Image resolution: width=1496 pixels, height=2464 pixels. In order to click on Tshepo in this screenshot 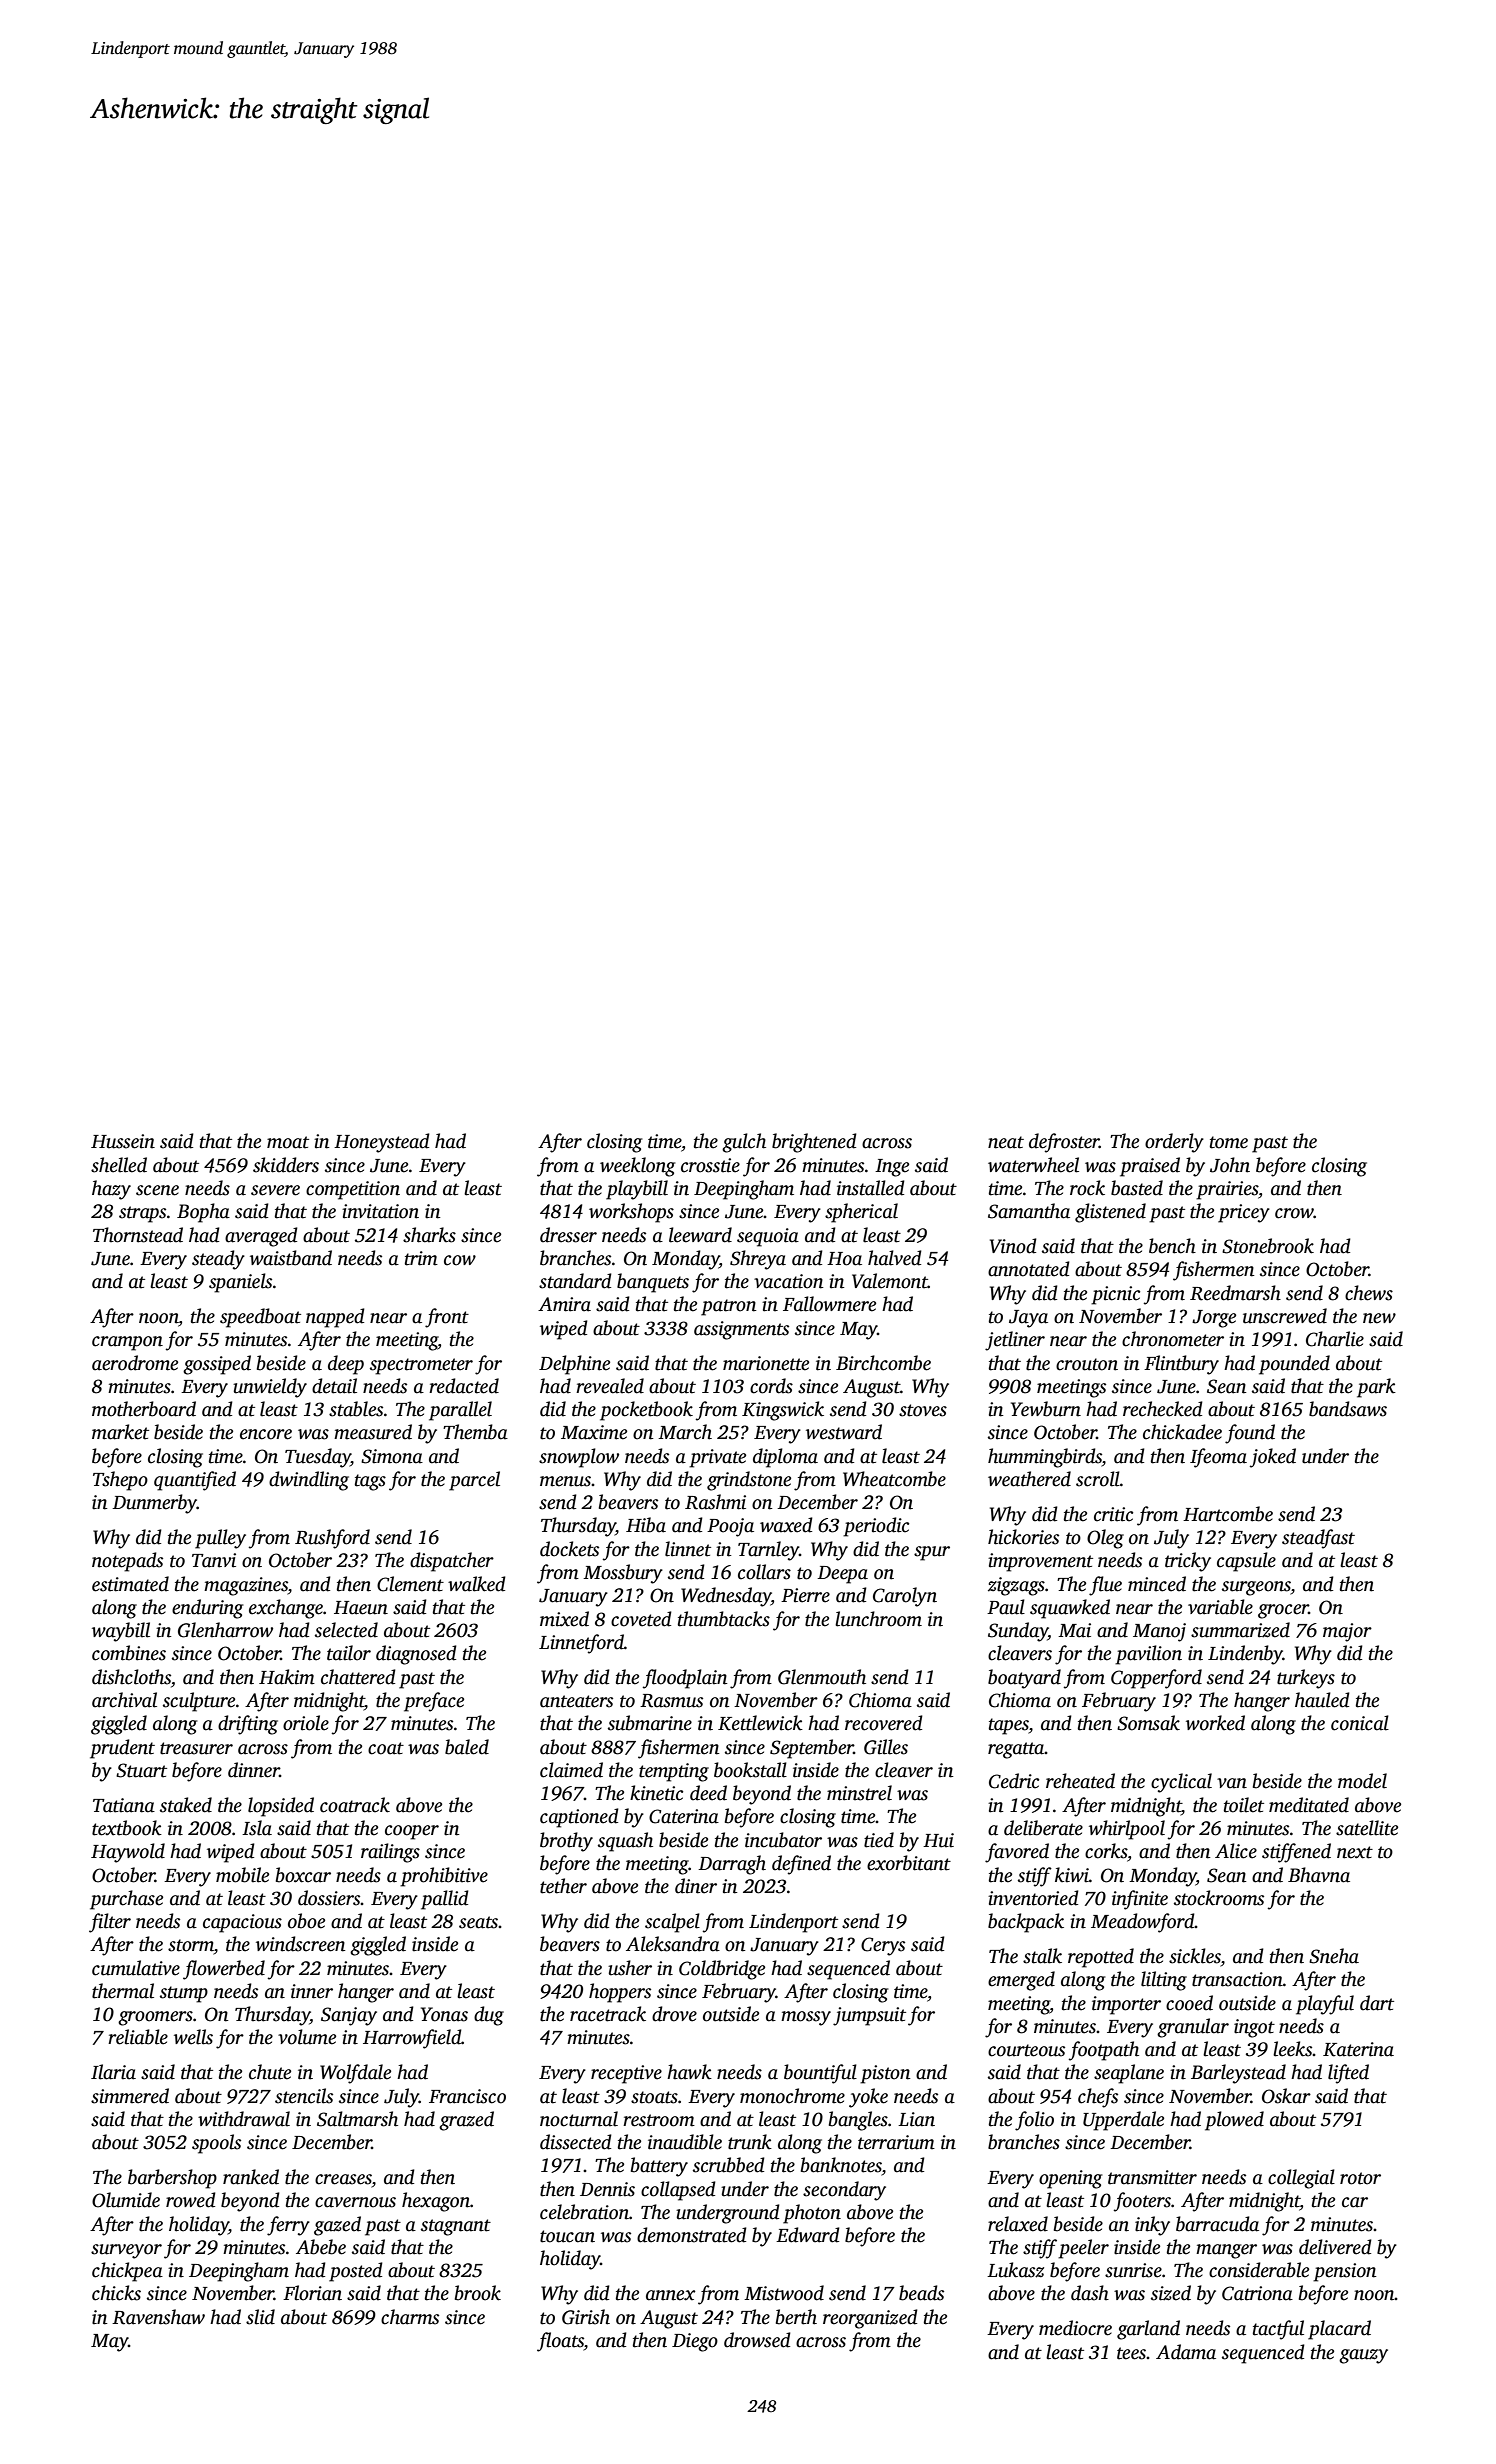, I will do `click(120, 1481)`.
